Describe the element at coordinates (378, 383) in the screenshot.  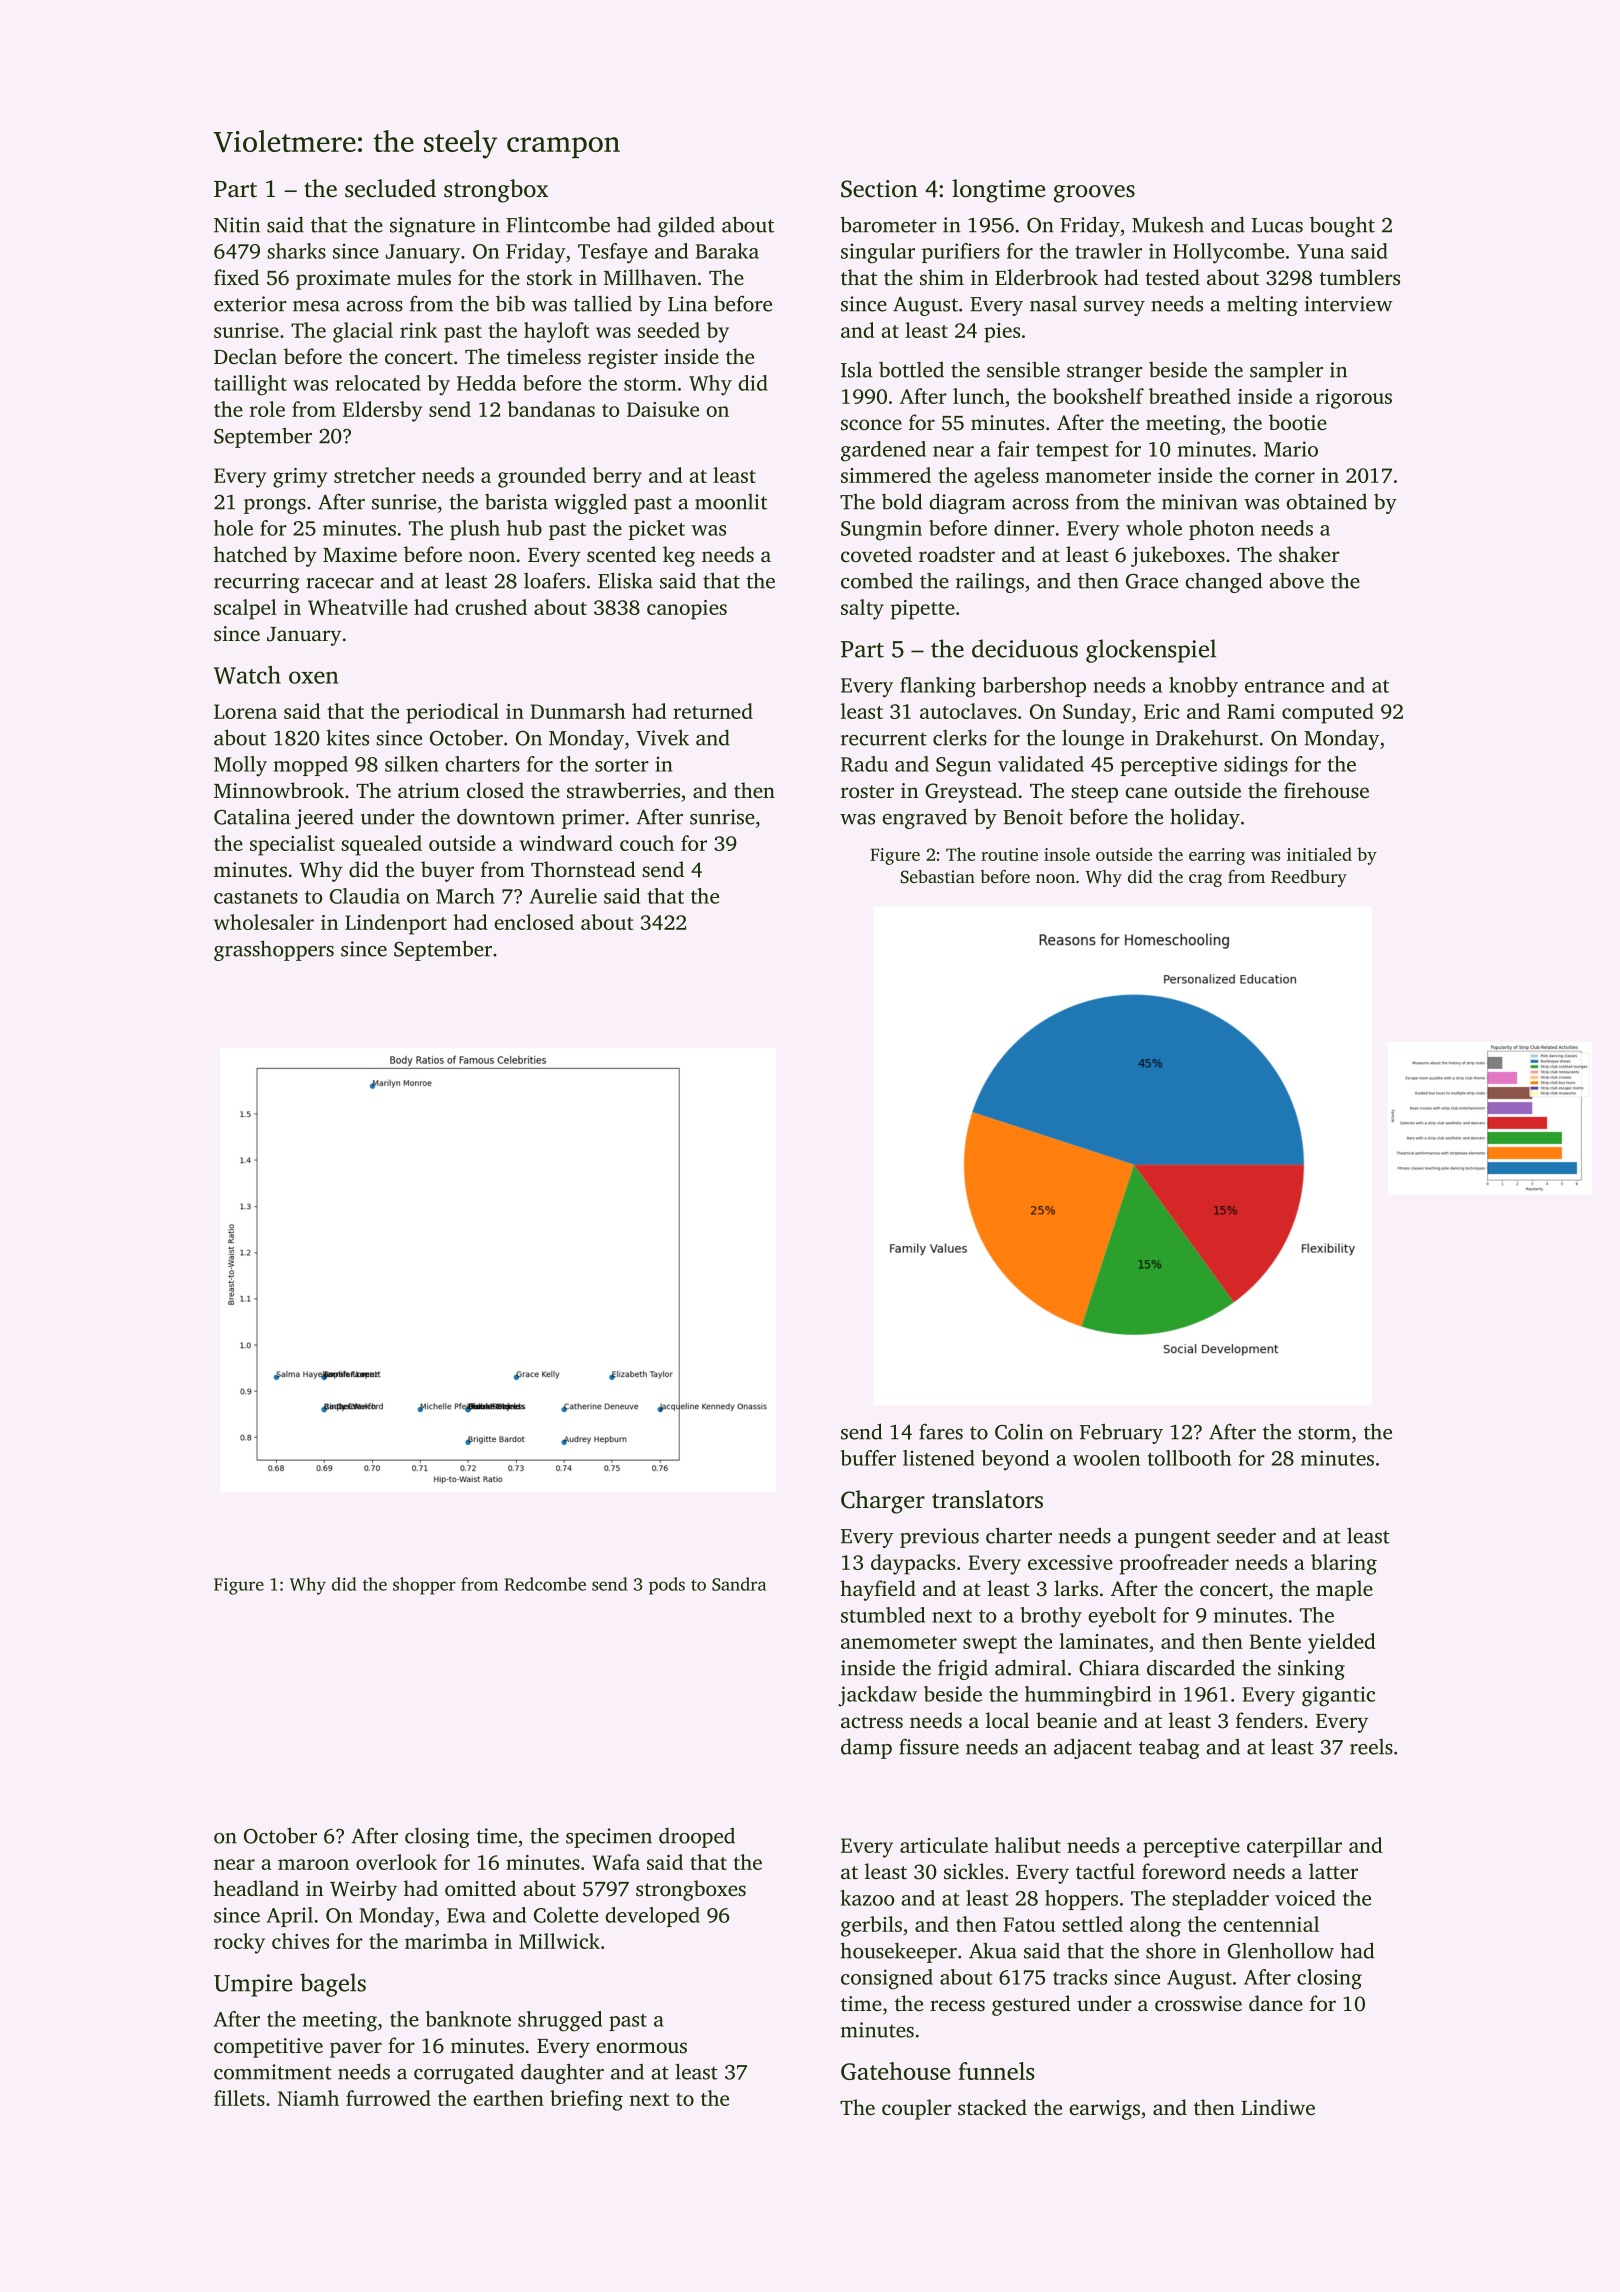
I see `relocated` at that location.
